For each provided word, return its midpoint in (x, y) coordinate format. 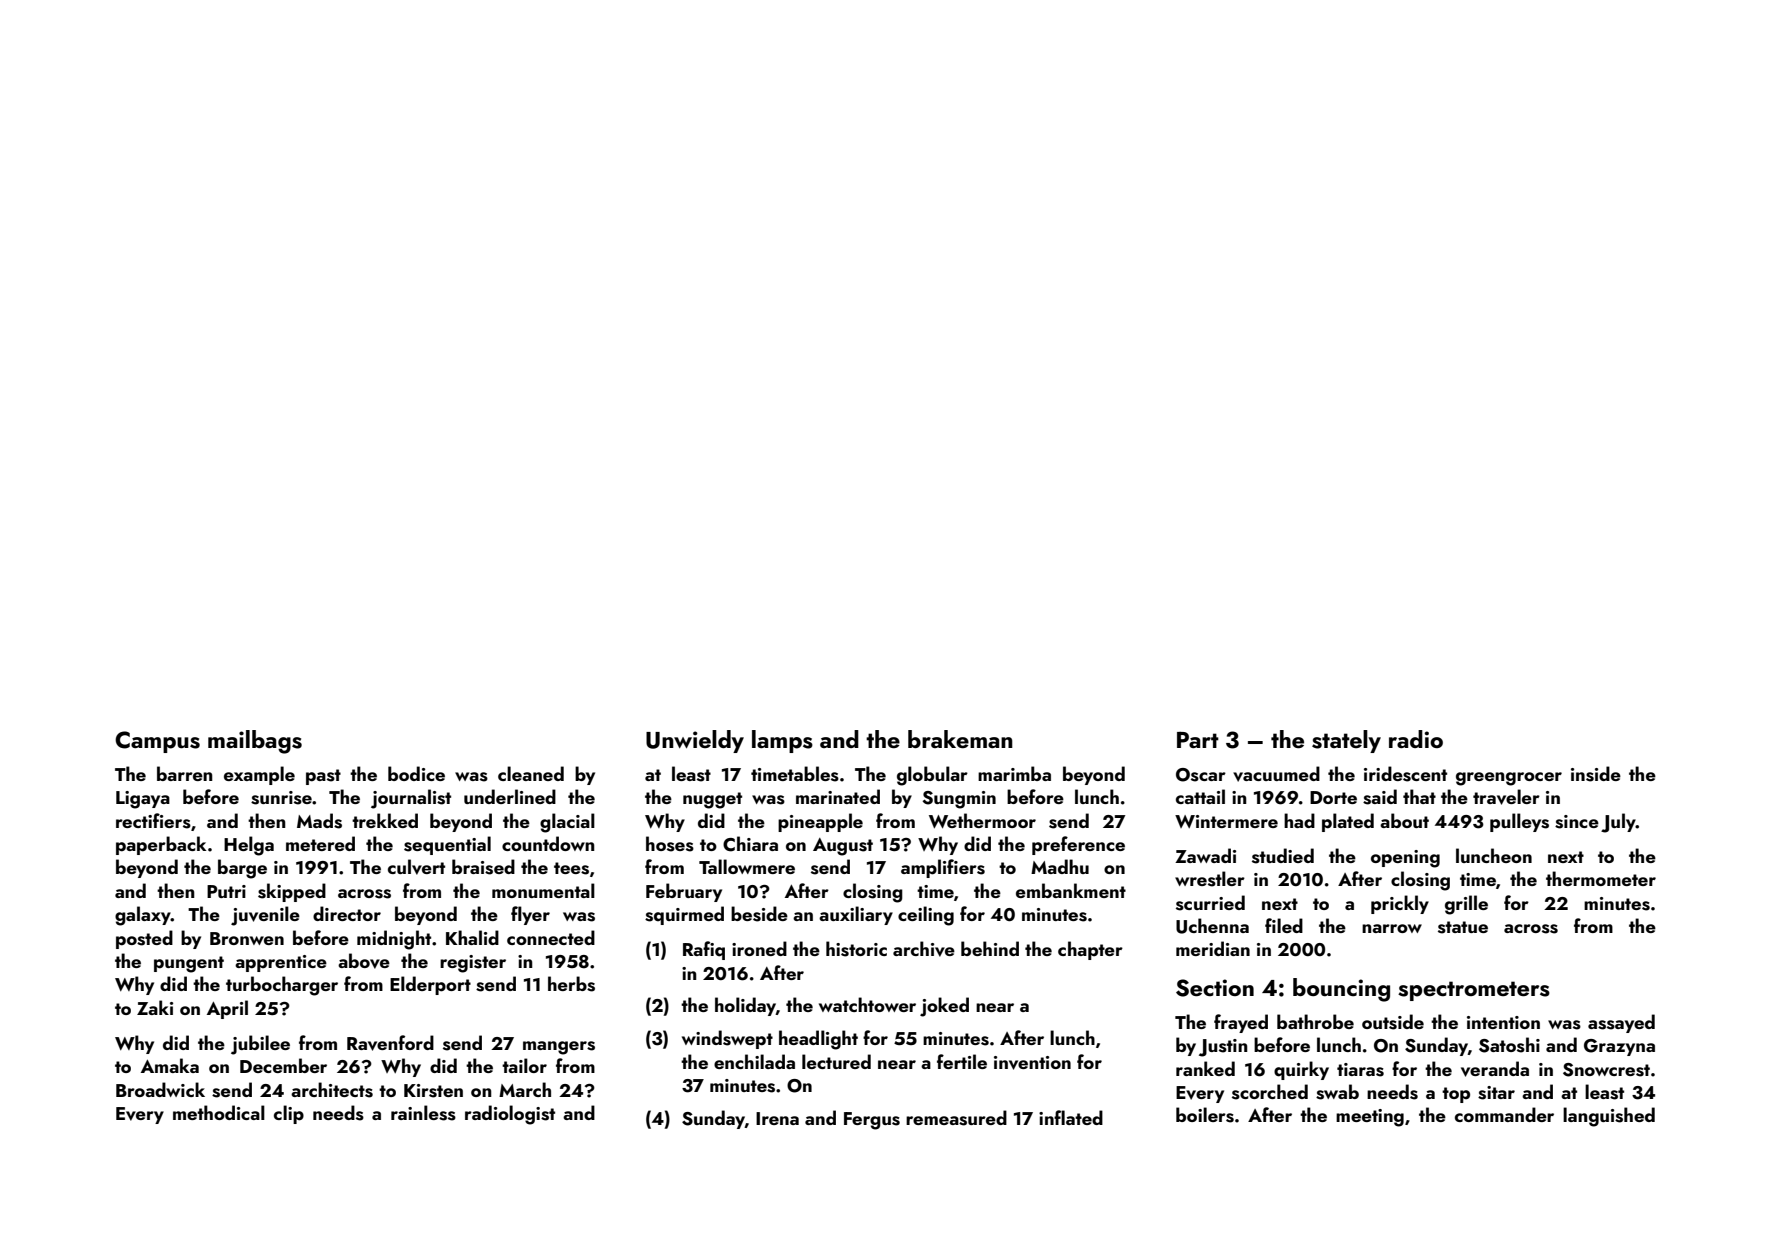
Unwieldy (695, 741)
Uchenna (1212, 926)
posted (144, 939)
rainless (423, 1113)
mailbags (255, 742)
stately (1346, 741)
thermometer (1601, 878)
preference (1078, 845)
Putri (226, 891)
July (1618, 823)
